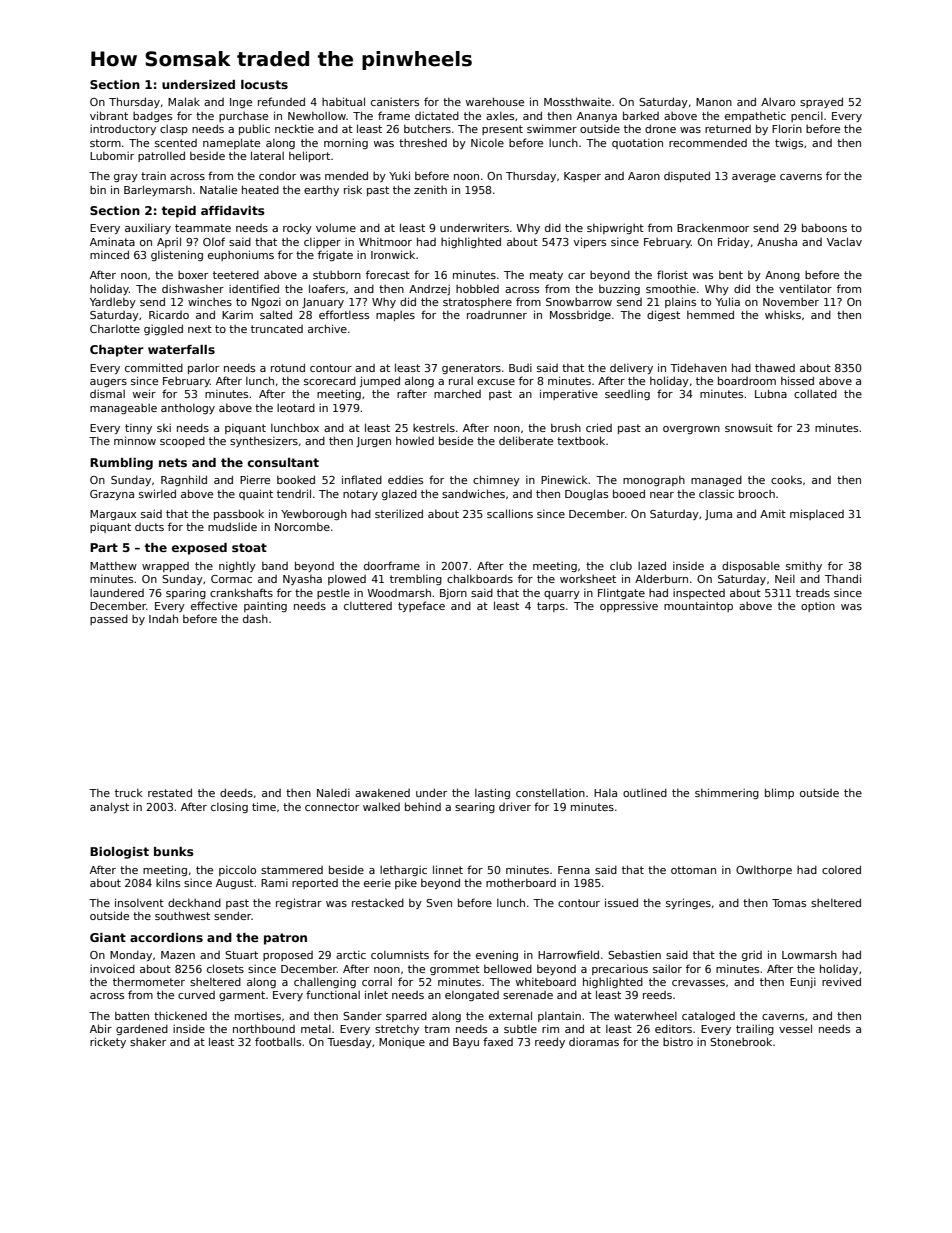 The height and width of the screenshot is (1233, 952). I want to click on Matthew, so click(113, 565).
